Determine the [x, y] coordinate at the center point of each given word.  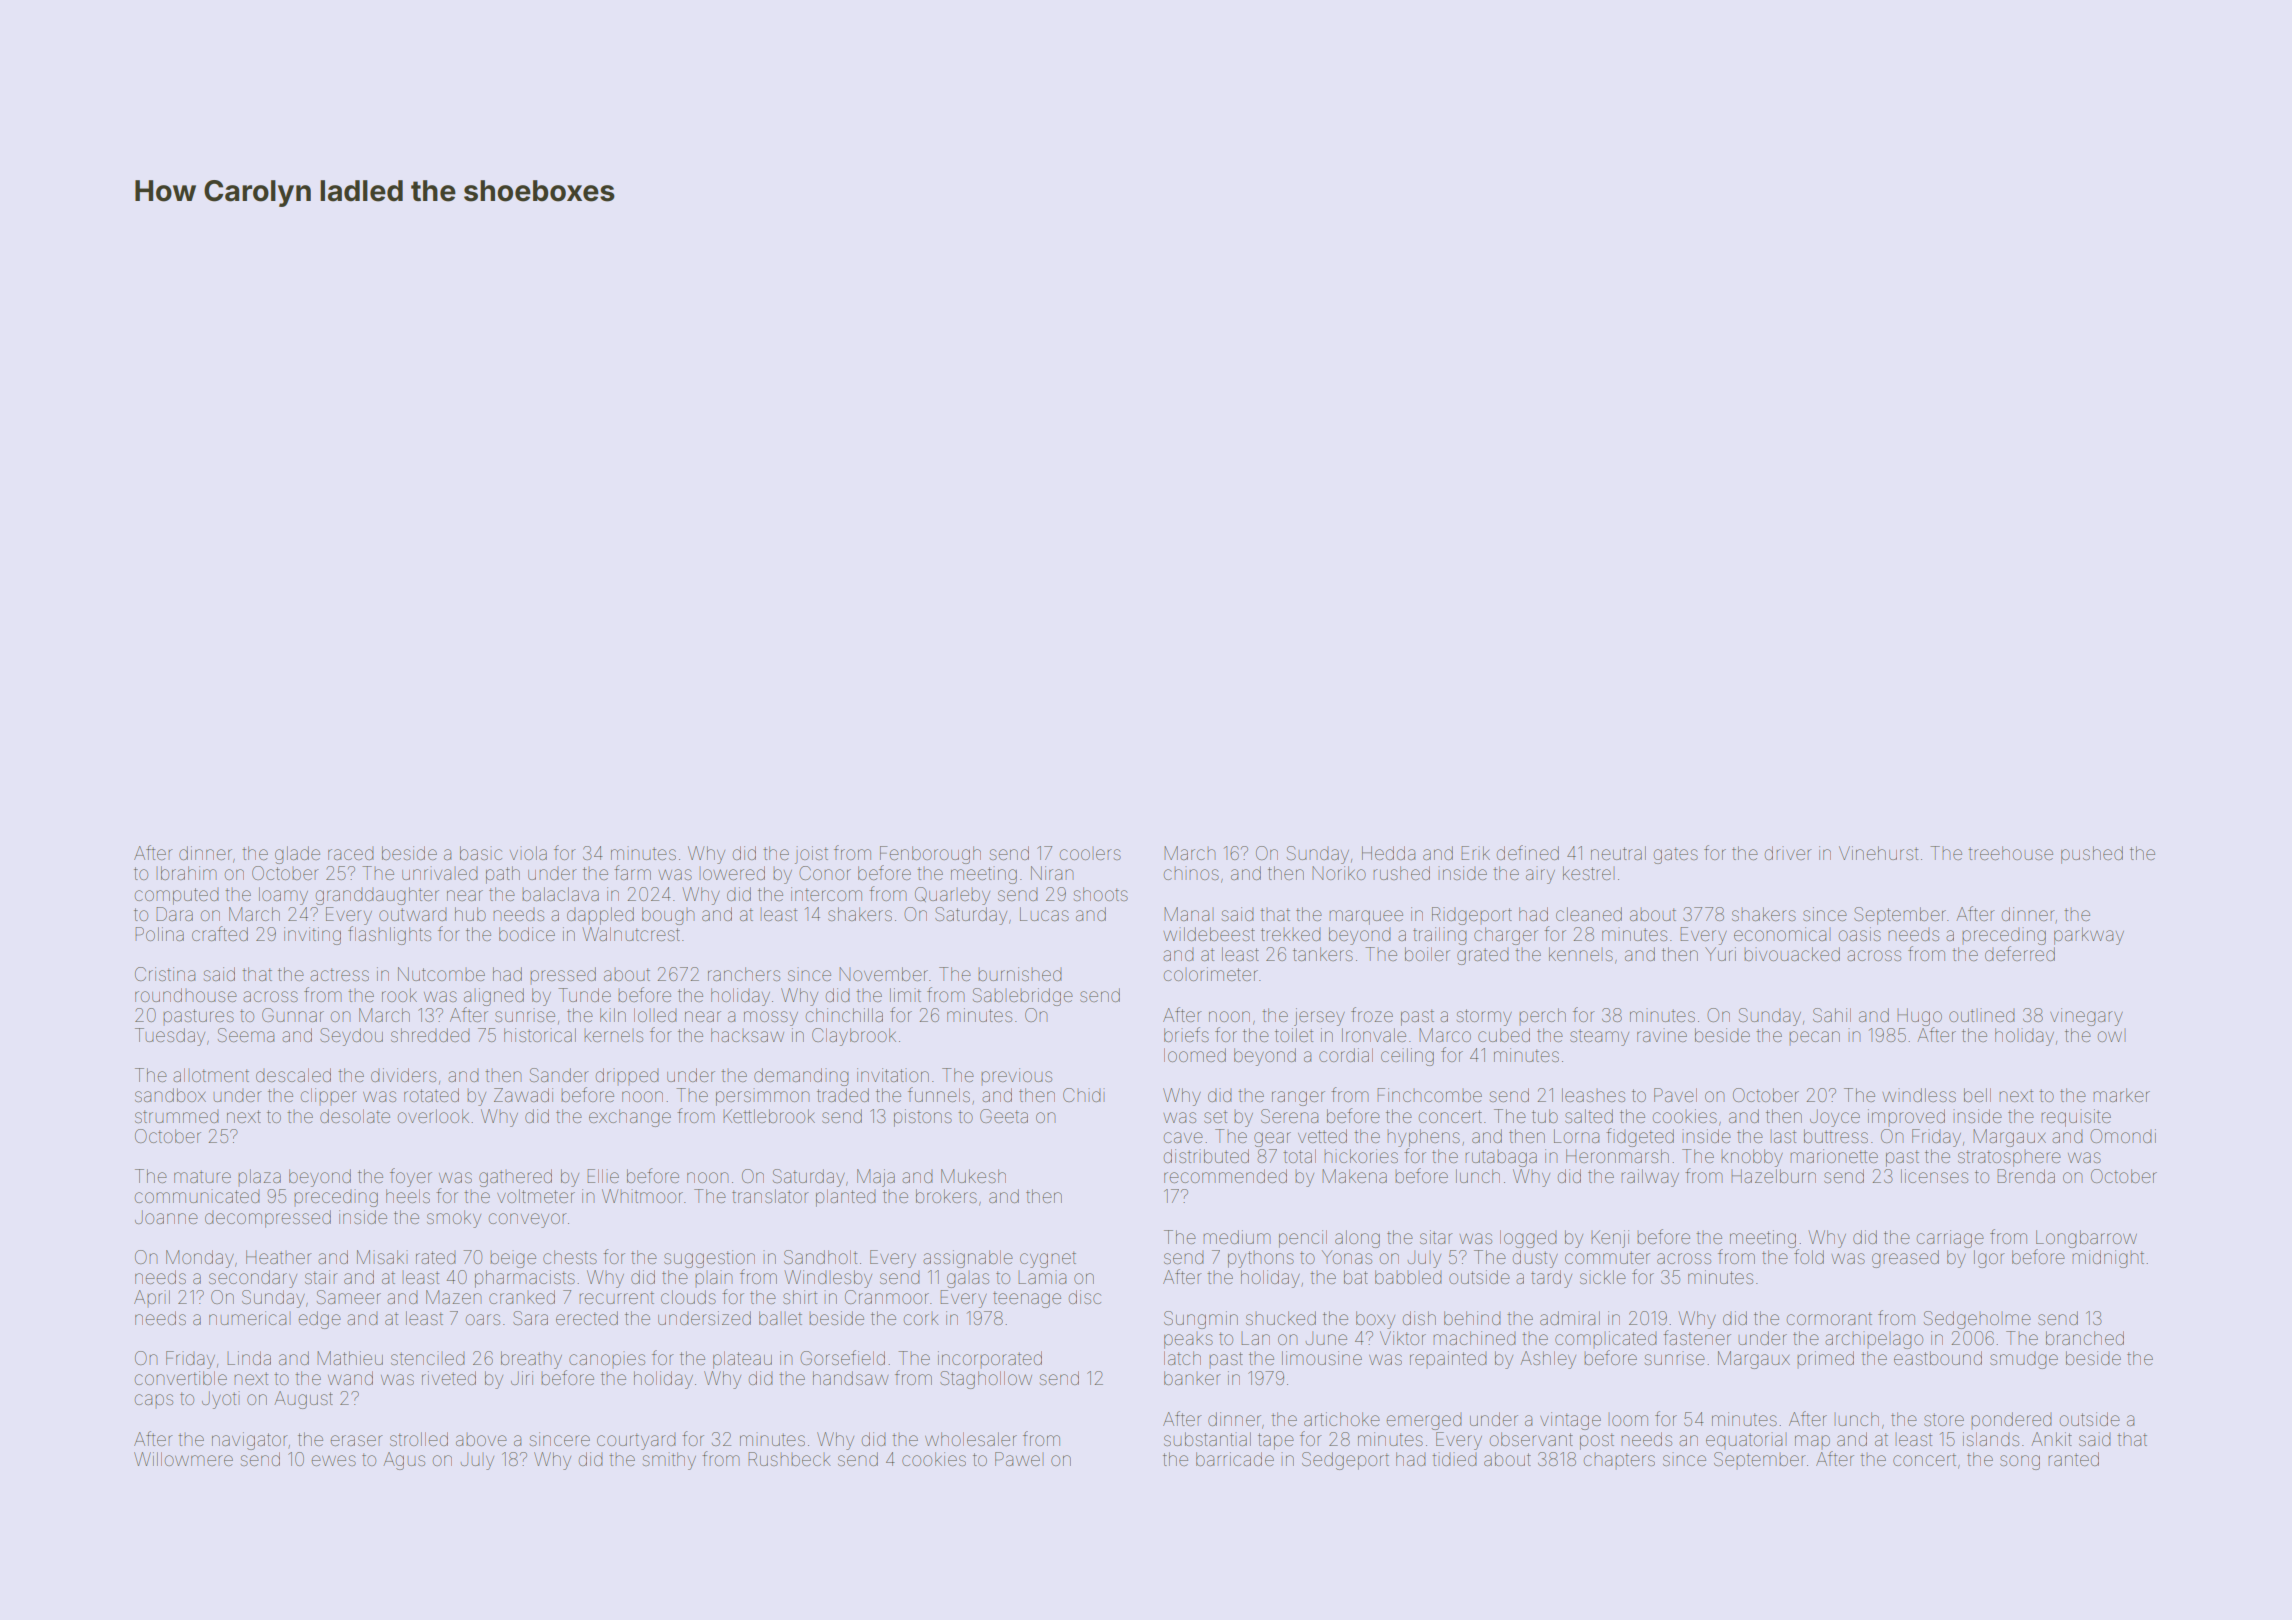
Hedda [1388, 853]
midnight [2108, 1259]
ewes [333, 1460]
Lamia [1042, 1277]
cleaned [1589, 914]
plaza [259, 1177]
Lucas [1044, 914]
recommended [1225, 1176]
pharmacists [525, 1279]
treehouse [2010, 853]
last [1783, 1136]
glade [297, 855]
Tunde [584, 995]
